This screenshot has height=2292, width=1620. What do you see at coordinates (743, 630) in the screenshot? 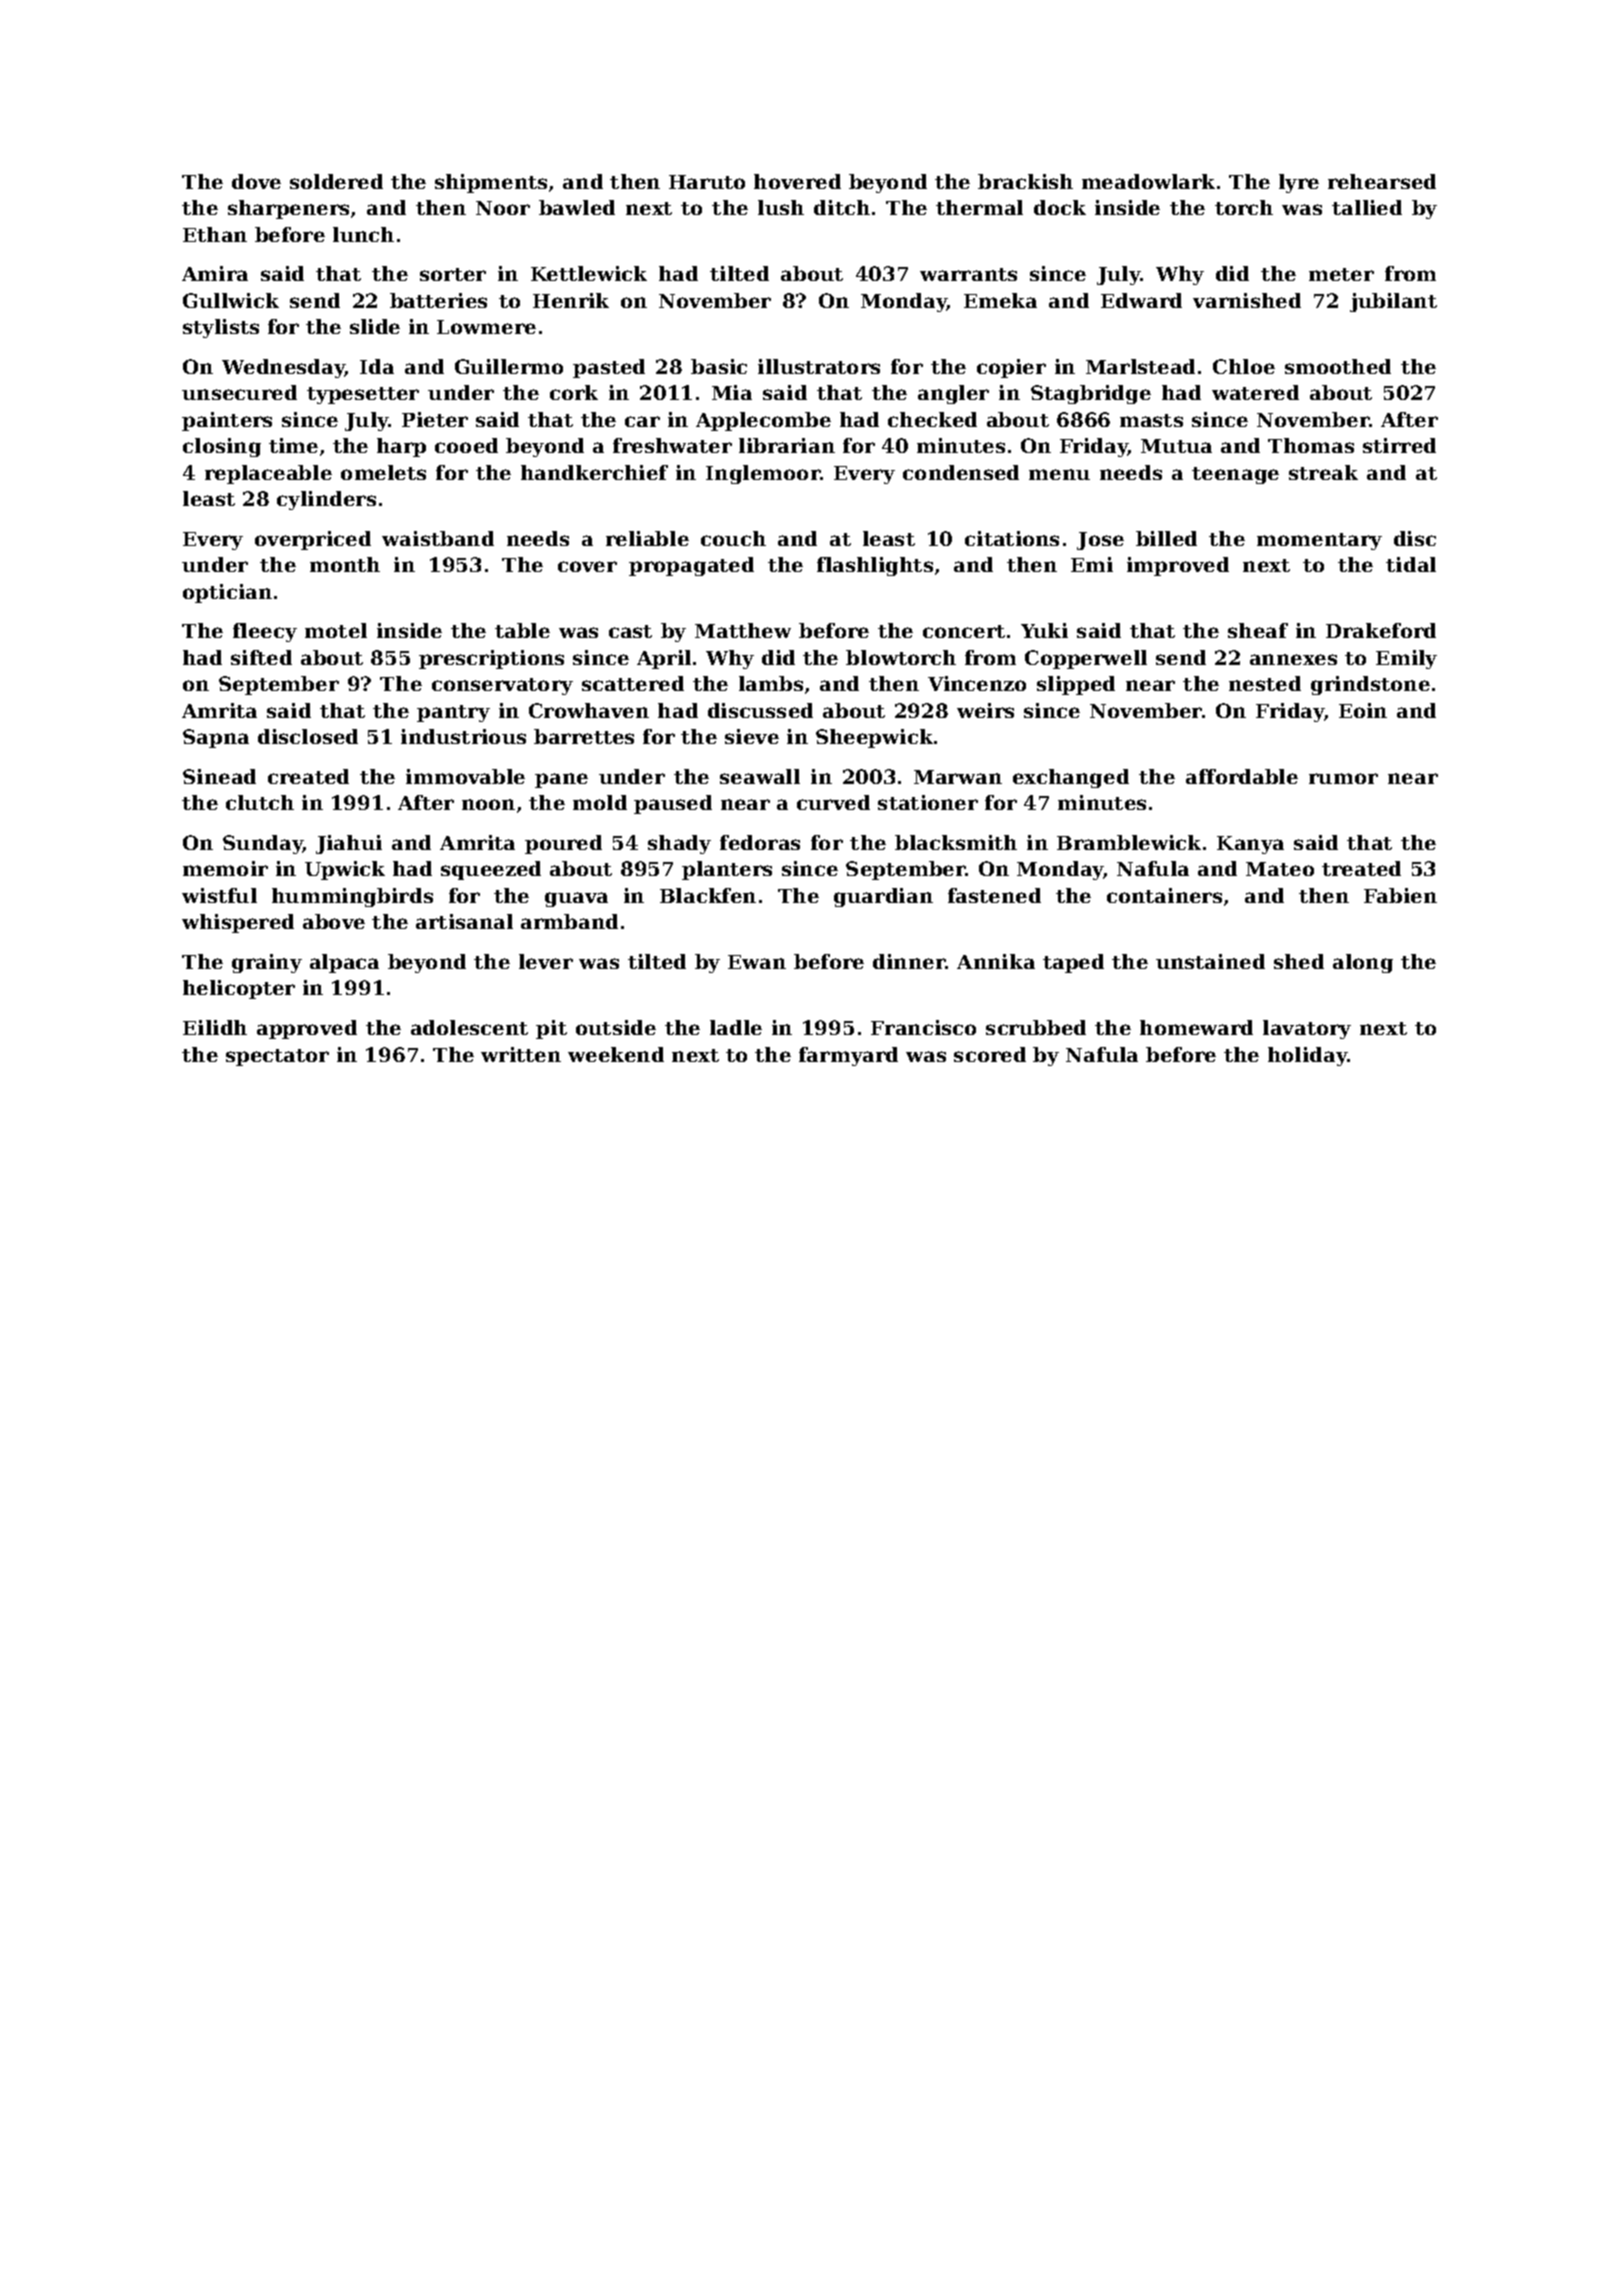
I see `Matthew` at bounding box center [743, 630].
